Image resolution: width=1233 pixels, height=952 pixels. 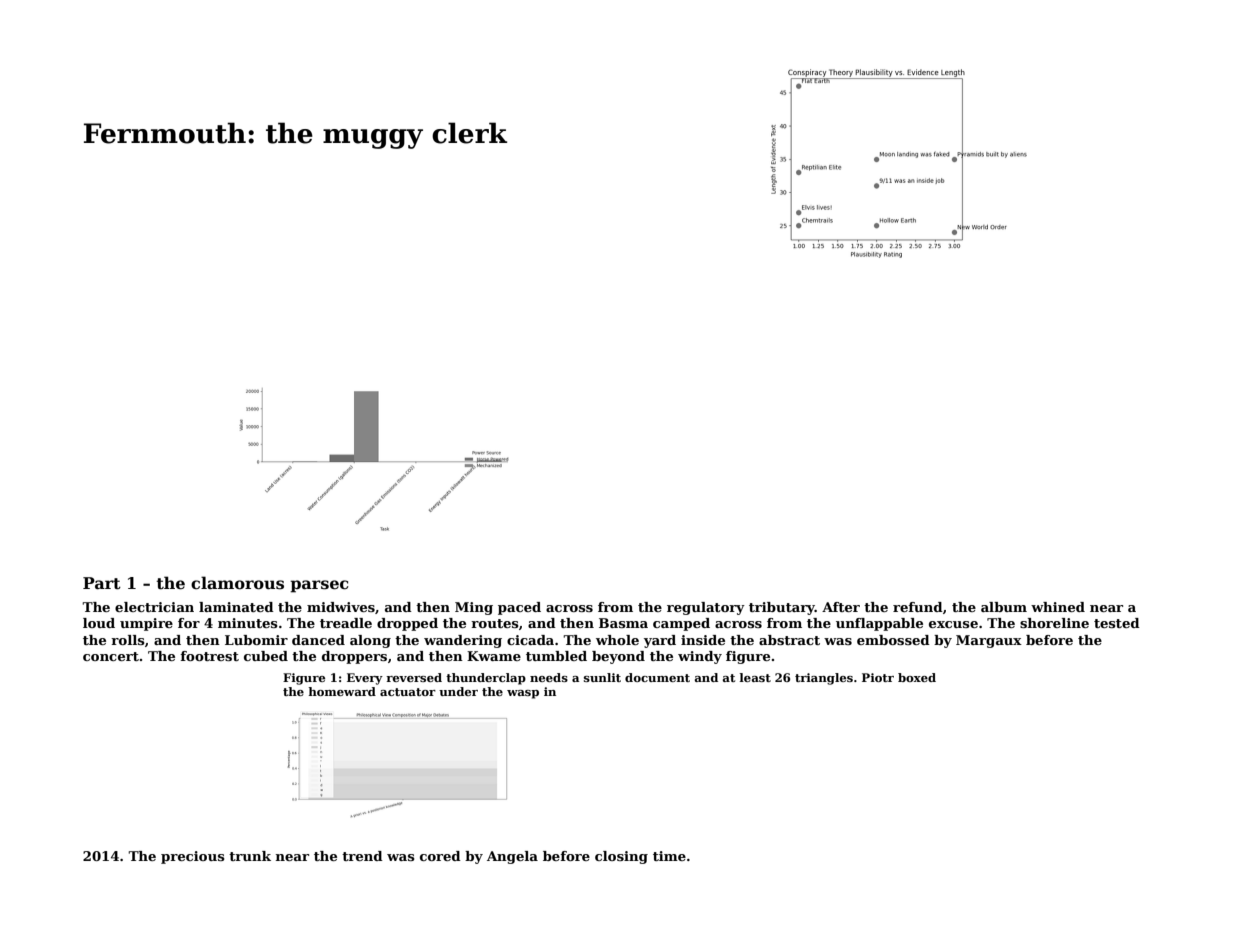 I want to click on trend, so click(x=362, y=856).
